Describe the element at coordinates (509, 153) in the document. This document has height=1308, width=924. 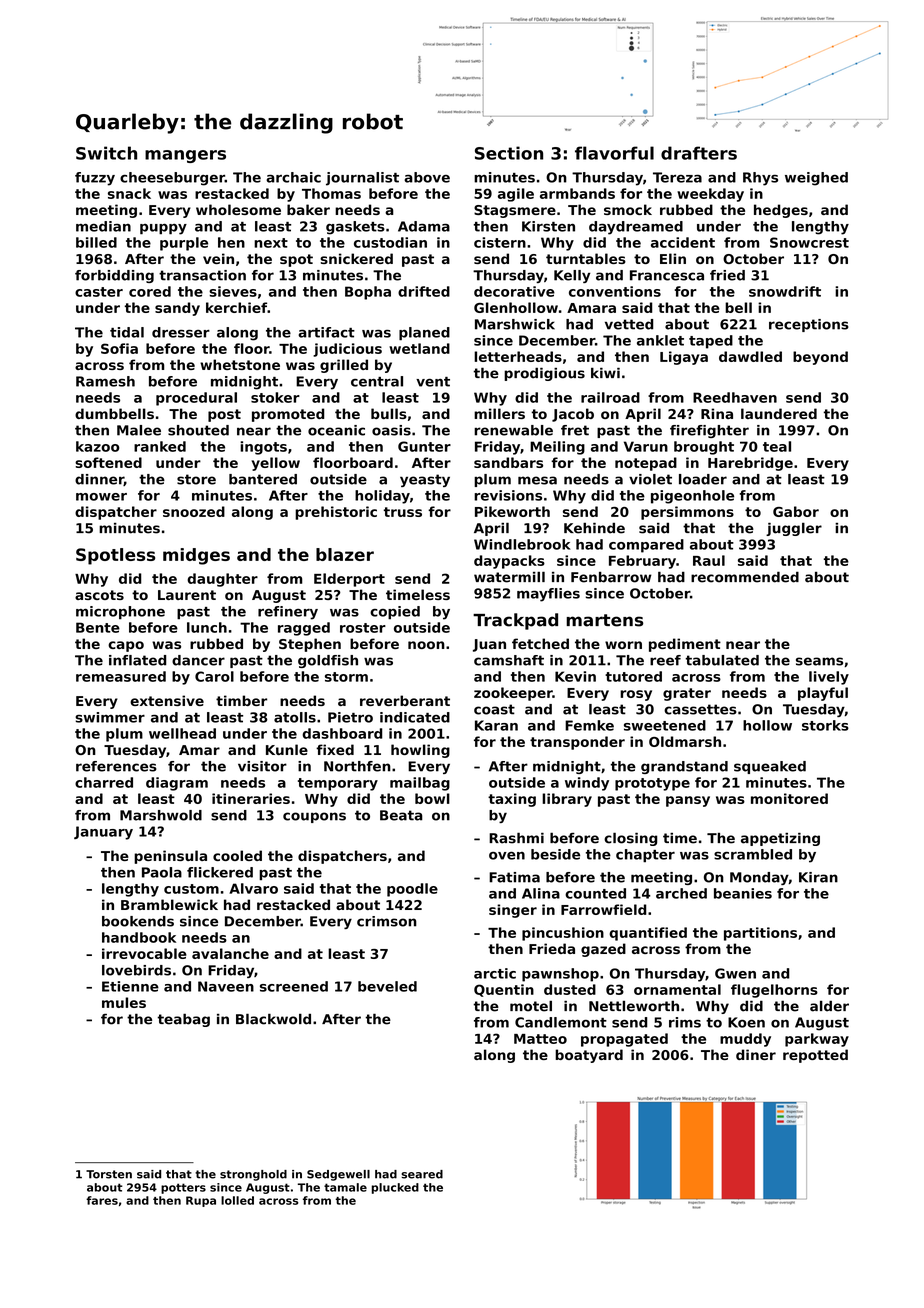
I see `Section` at that location.
